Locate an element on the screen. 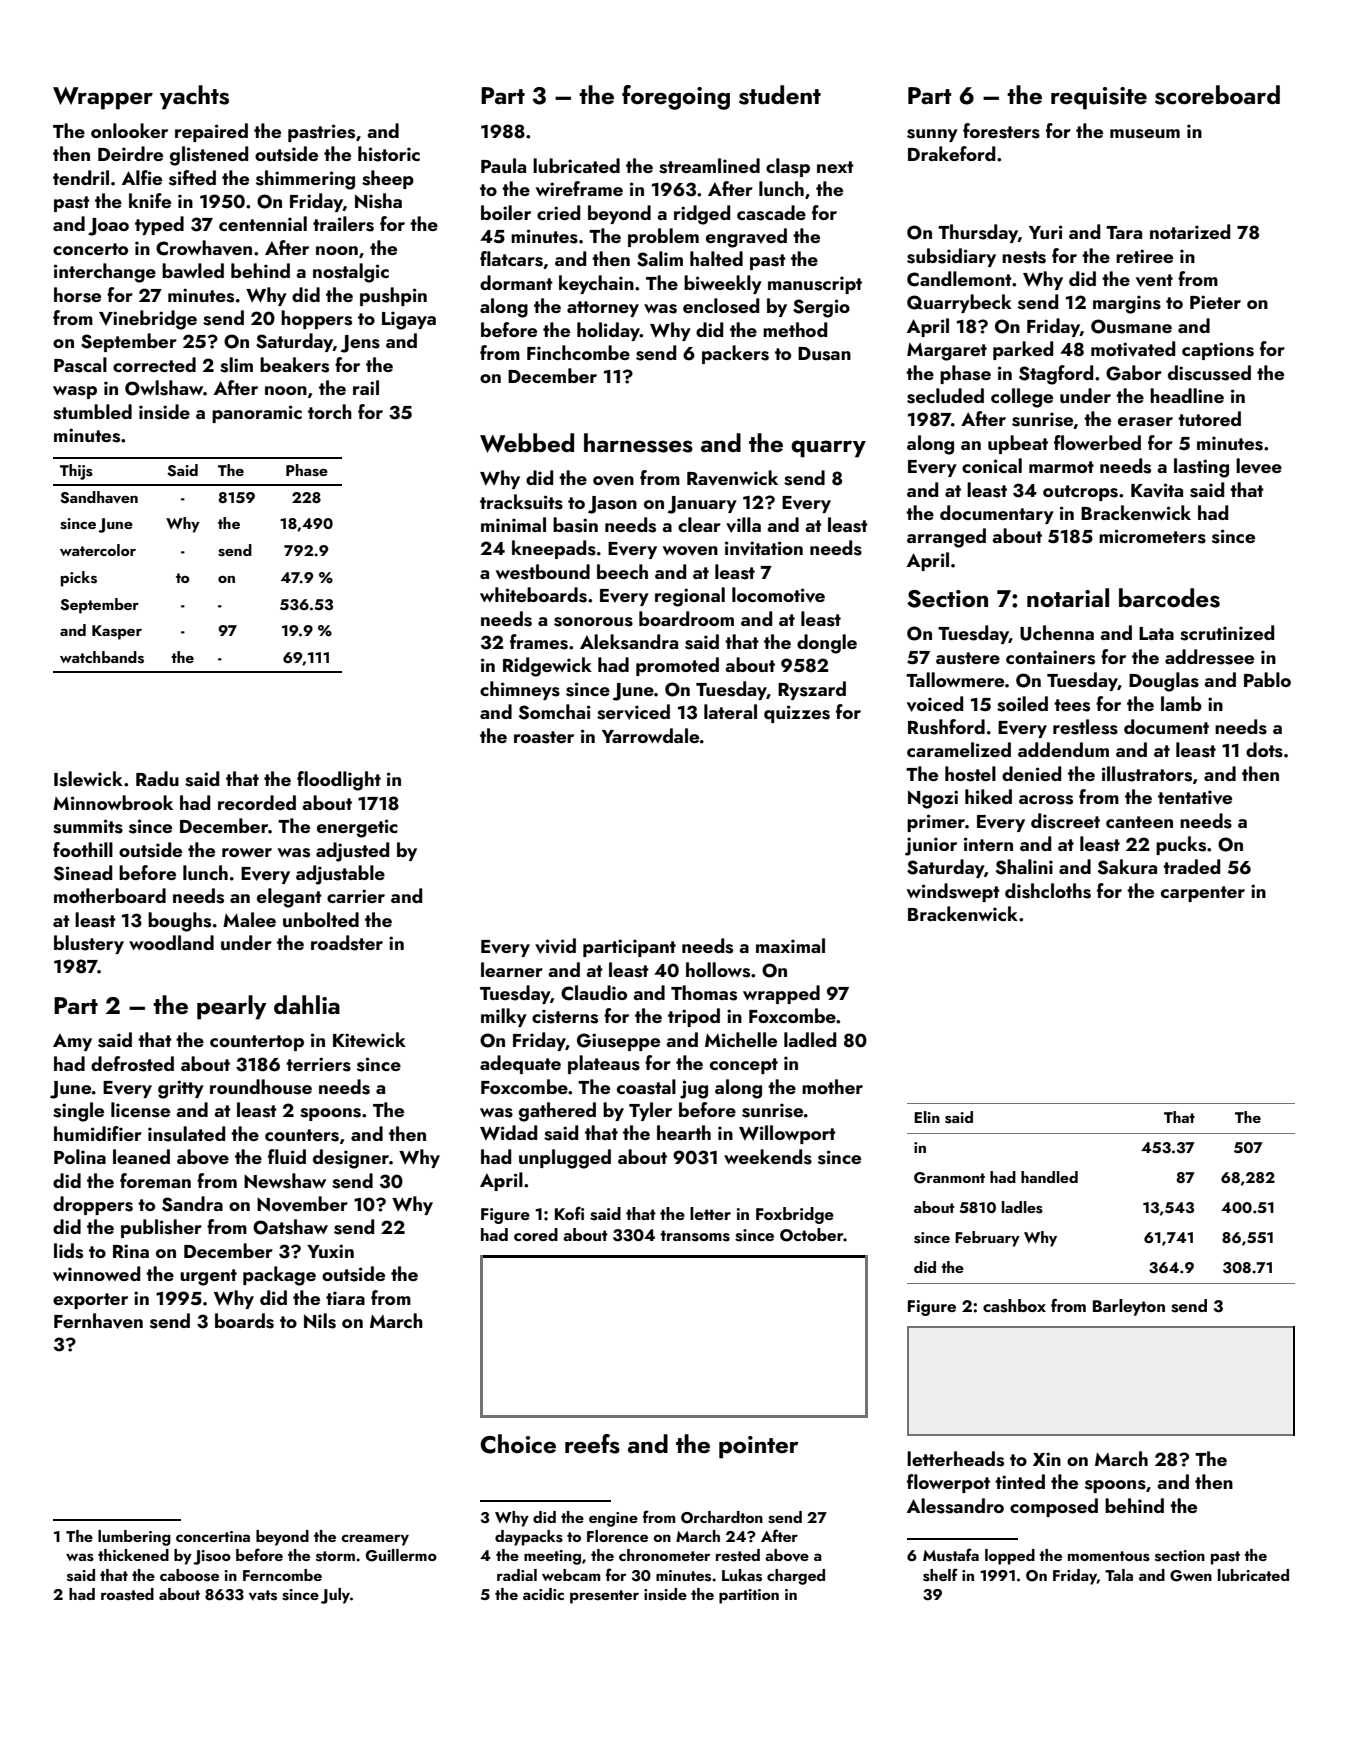 The width and height of the screenshot is (1348, 1744). roasted is located at coordinates (127, 1594).
